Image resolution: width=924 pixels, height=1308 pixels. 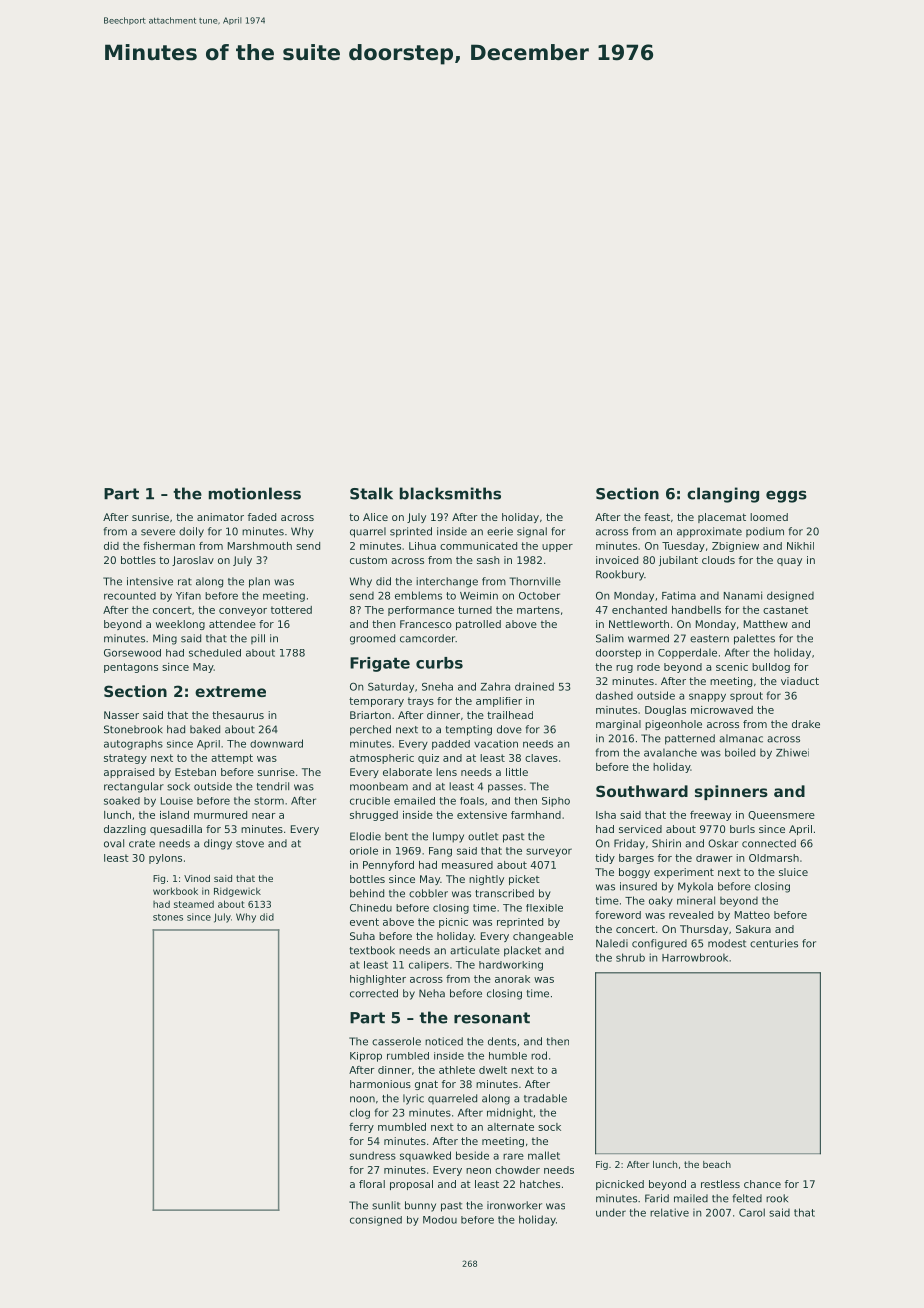 I want to click on event, so click(x=364, y=922).
